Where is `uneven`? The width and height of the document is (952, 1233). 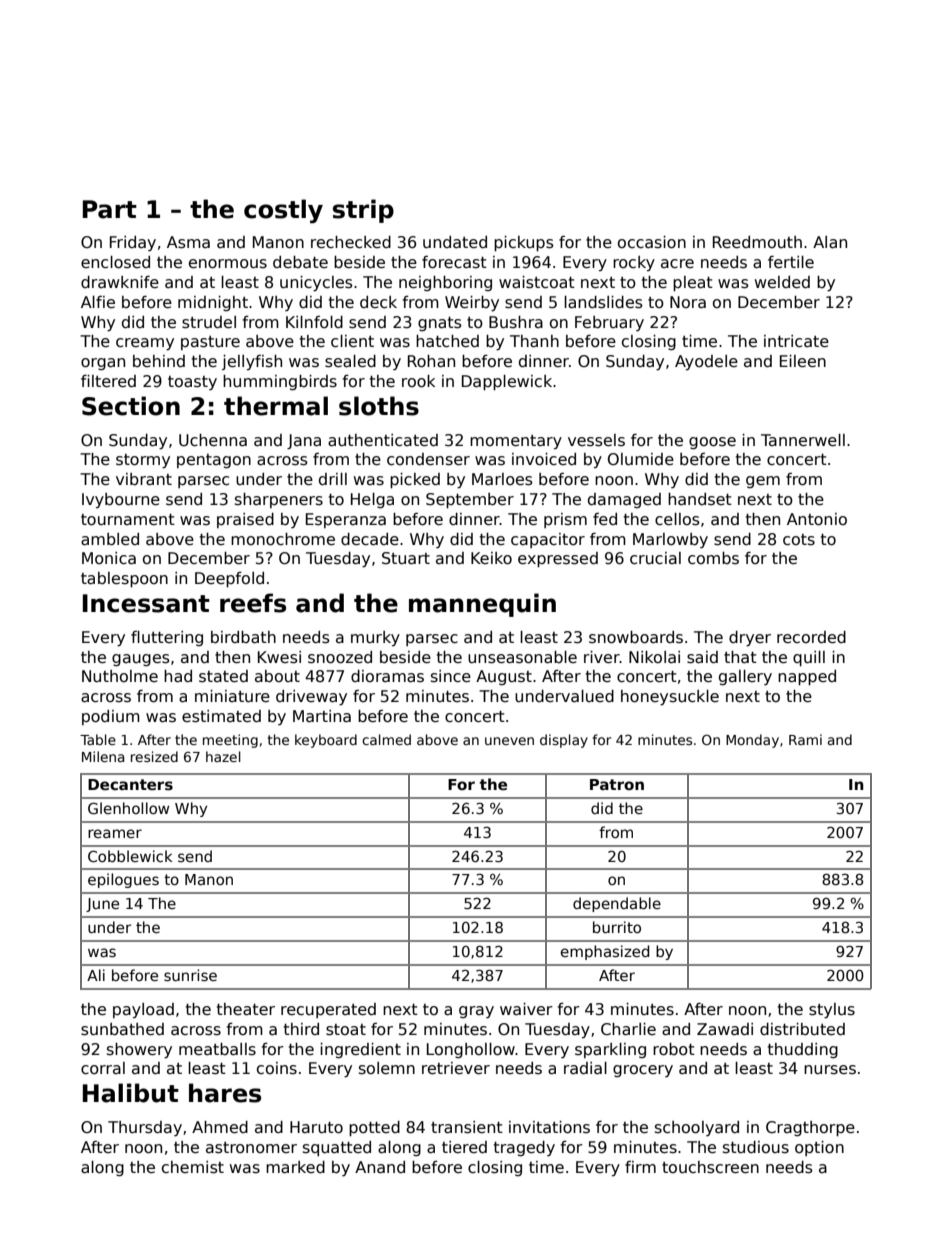 uneven is located at coordinates (509, 741).
